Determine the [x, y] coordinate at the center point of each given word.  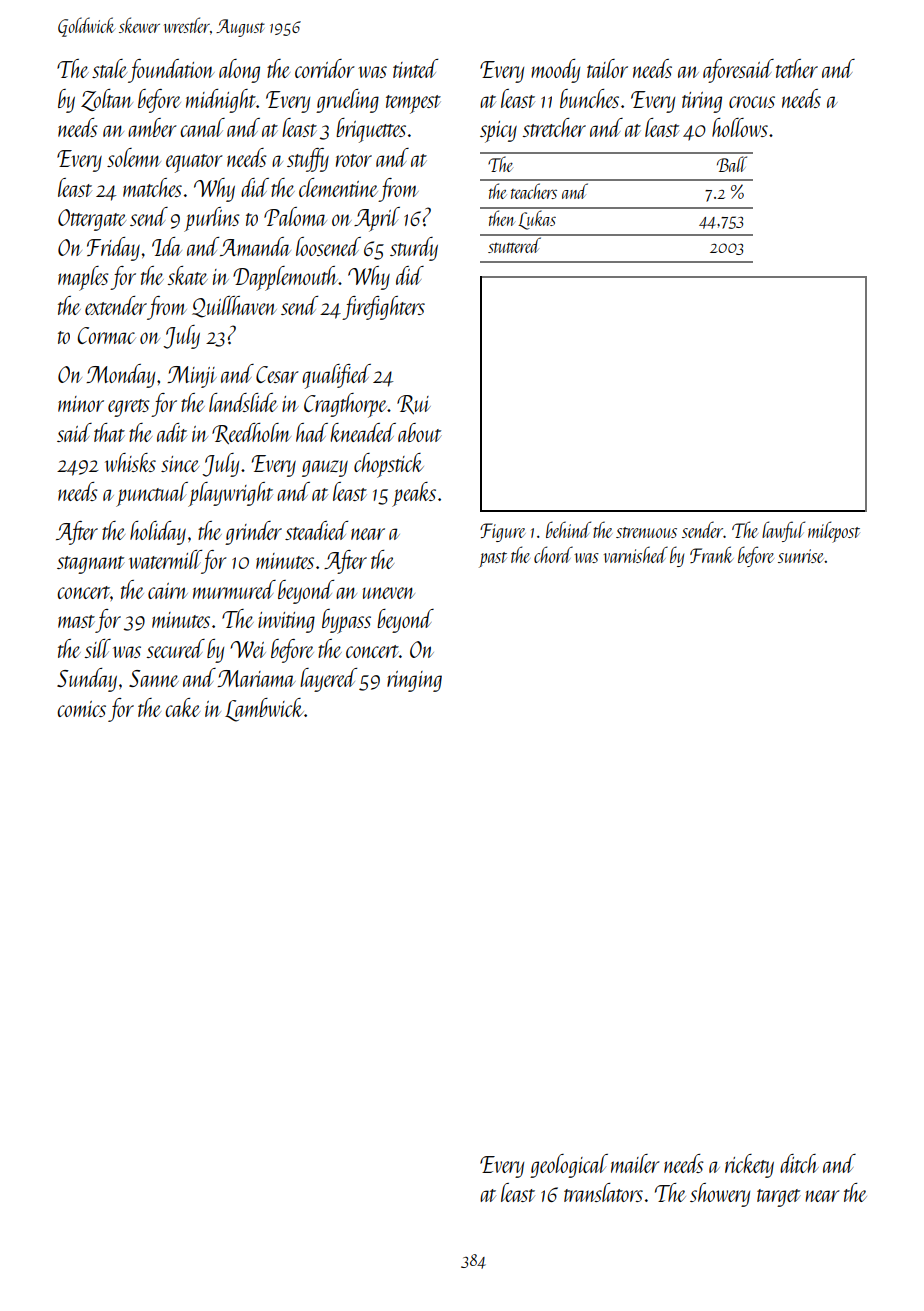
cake [182, 707]
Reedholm [251, 433]
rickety [749, 1166]
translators [603, 1192]
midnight [221, 101]
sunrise [801, 556]
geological [569, 1166]
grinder [253, 533]
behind [568, 529]
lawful [783, 531]
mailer [635, 1163]
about [420, 432]
